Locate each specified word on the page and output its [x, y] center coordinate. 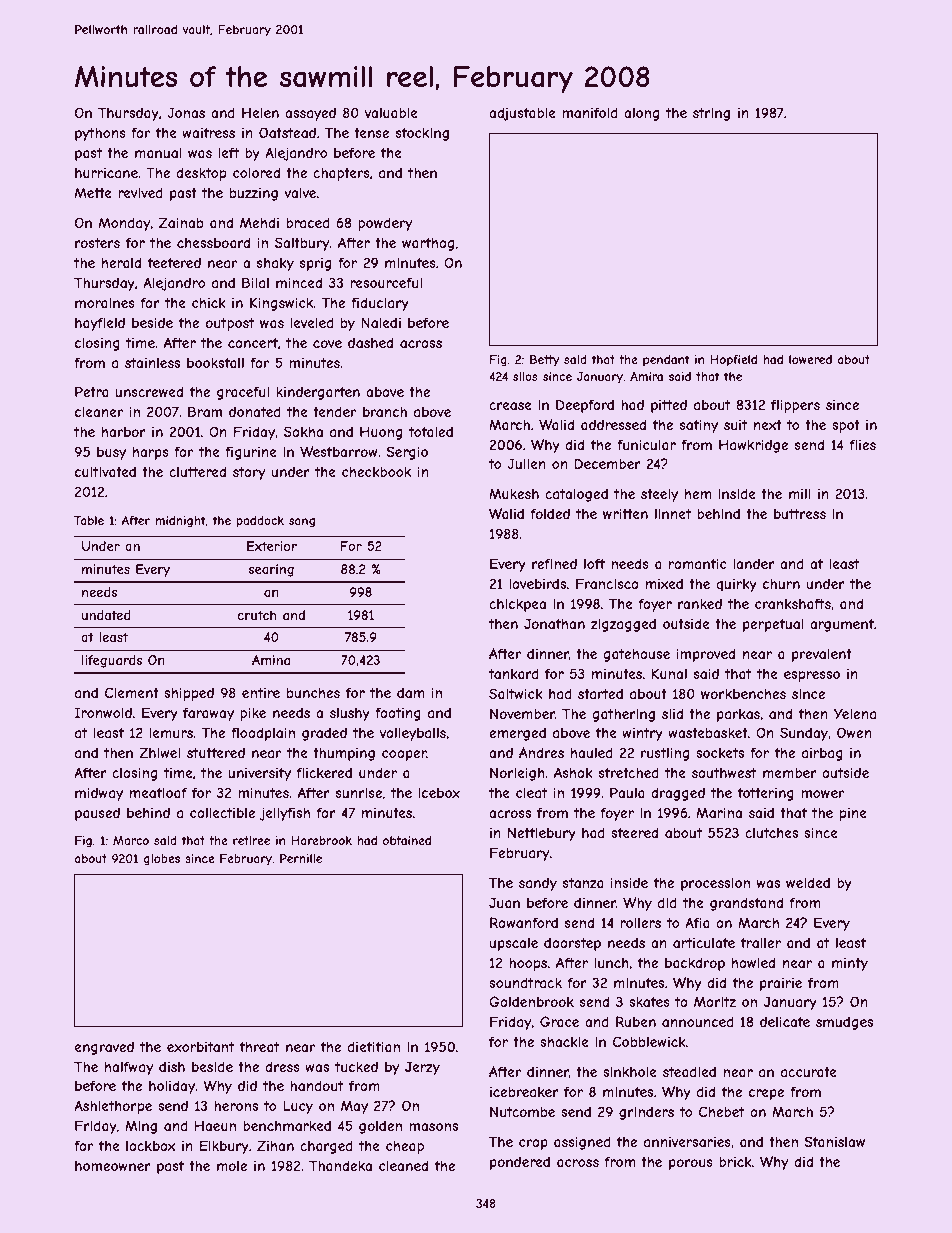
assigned [582, 1143]
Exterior [272, 546]
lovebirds [537, 583]
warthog [428, 244]
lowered [810, 359]
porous [691, 1164]
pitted [669, 406]
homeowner [113, 1166]
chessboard [213, 242]
